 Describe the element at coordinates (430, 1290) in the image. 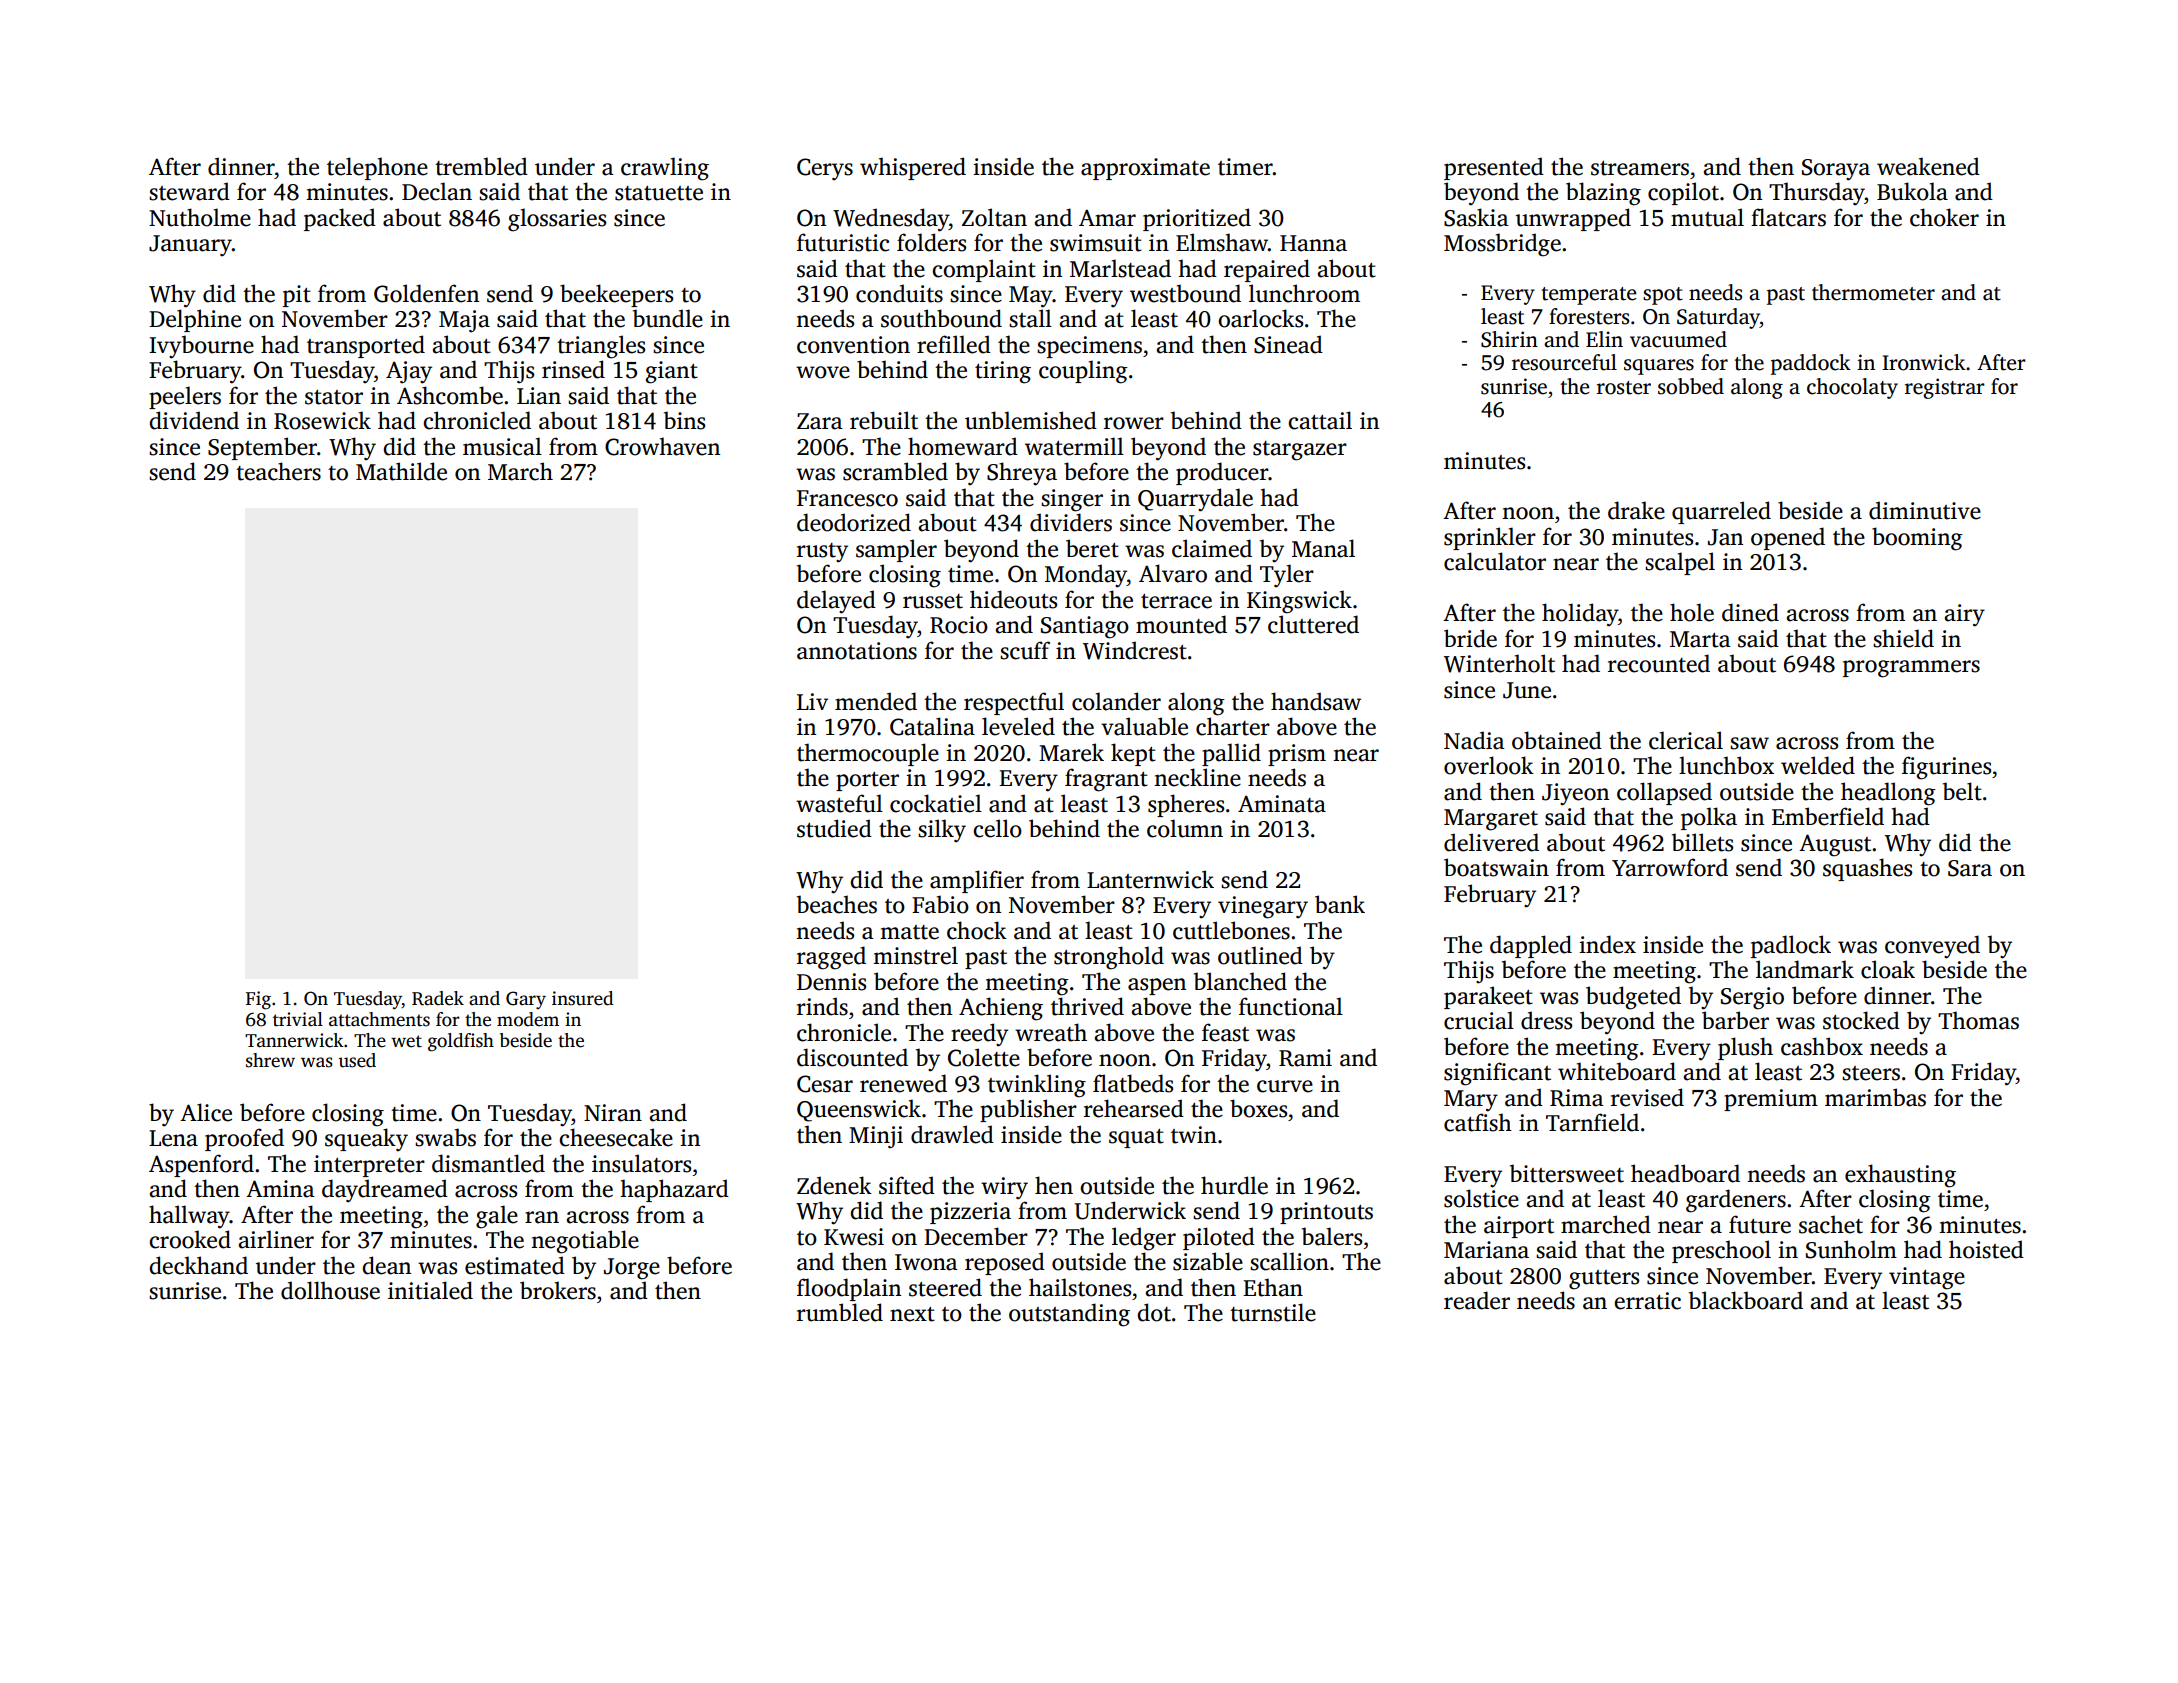

I see `initialed` at that location.
